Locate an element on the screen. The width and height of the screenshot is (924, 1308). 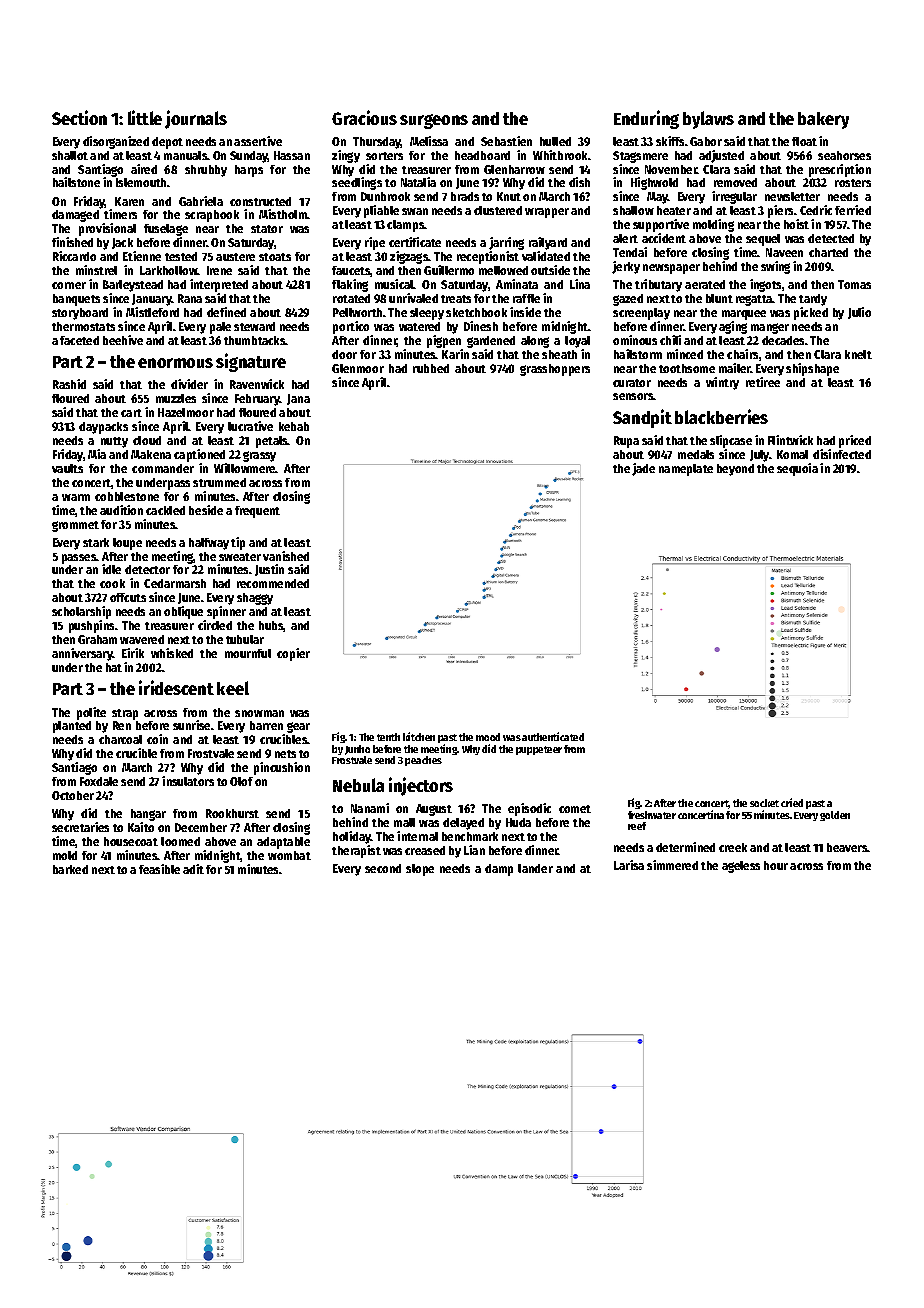
mood is located at coordinates (488, 737).
